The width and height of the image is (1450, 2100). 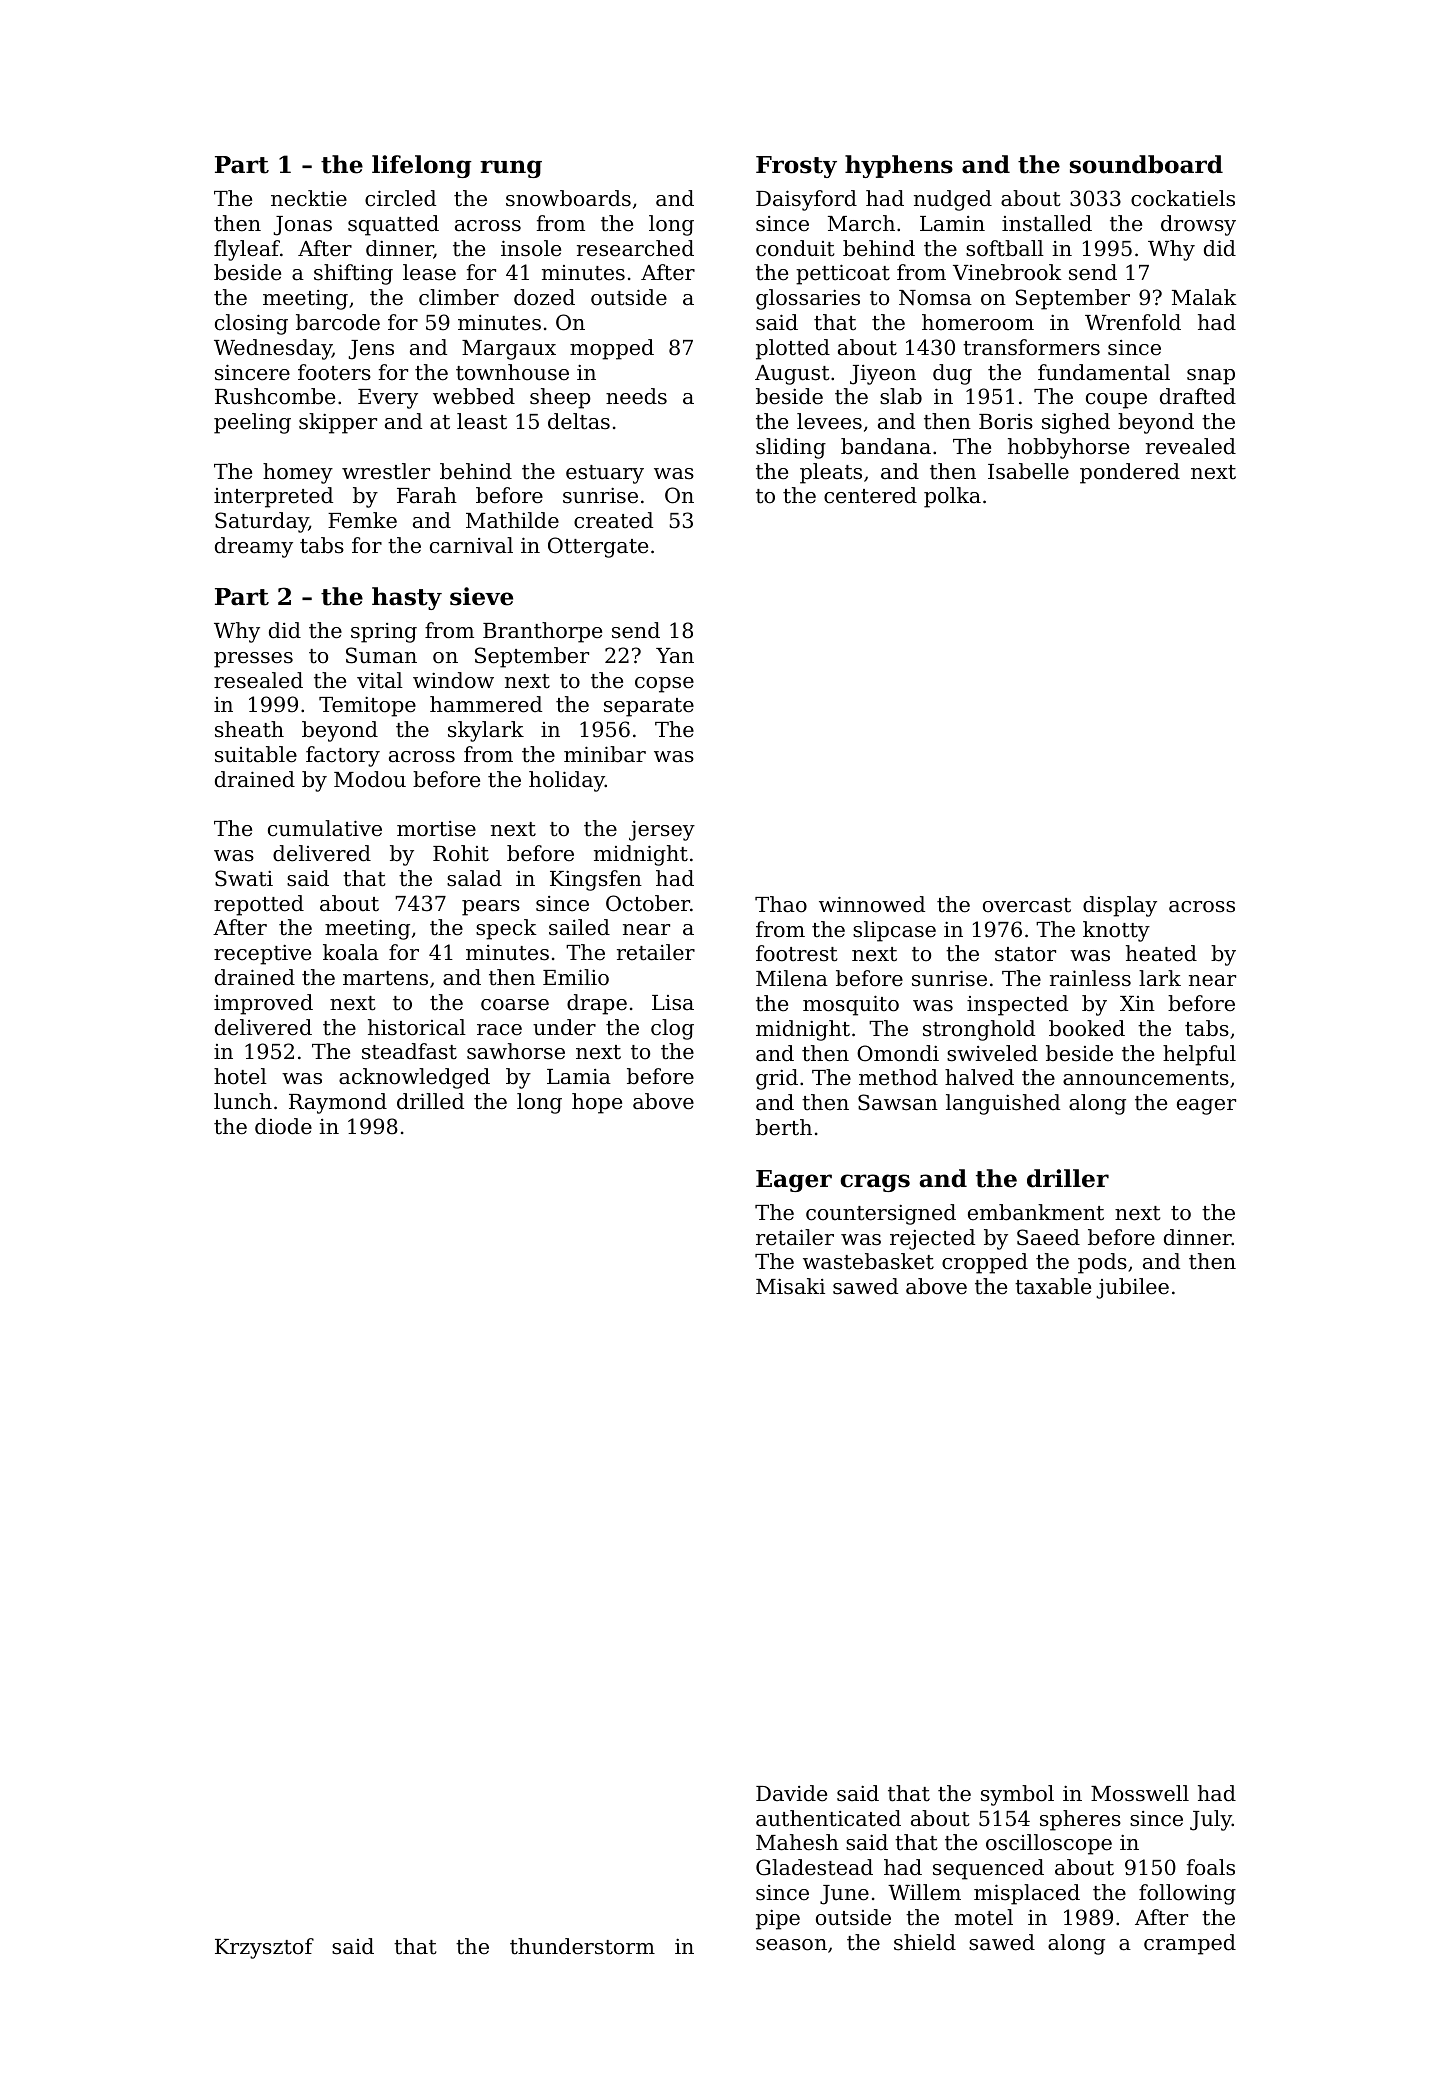 I want to click on spheres, so click(x=1080, y=1820).
